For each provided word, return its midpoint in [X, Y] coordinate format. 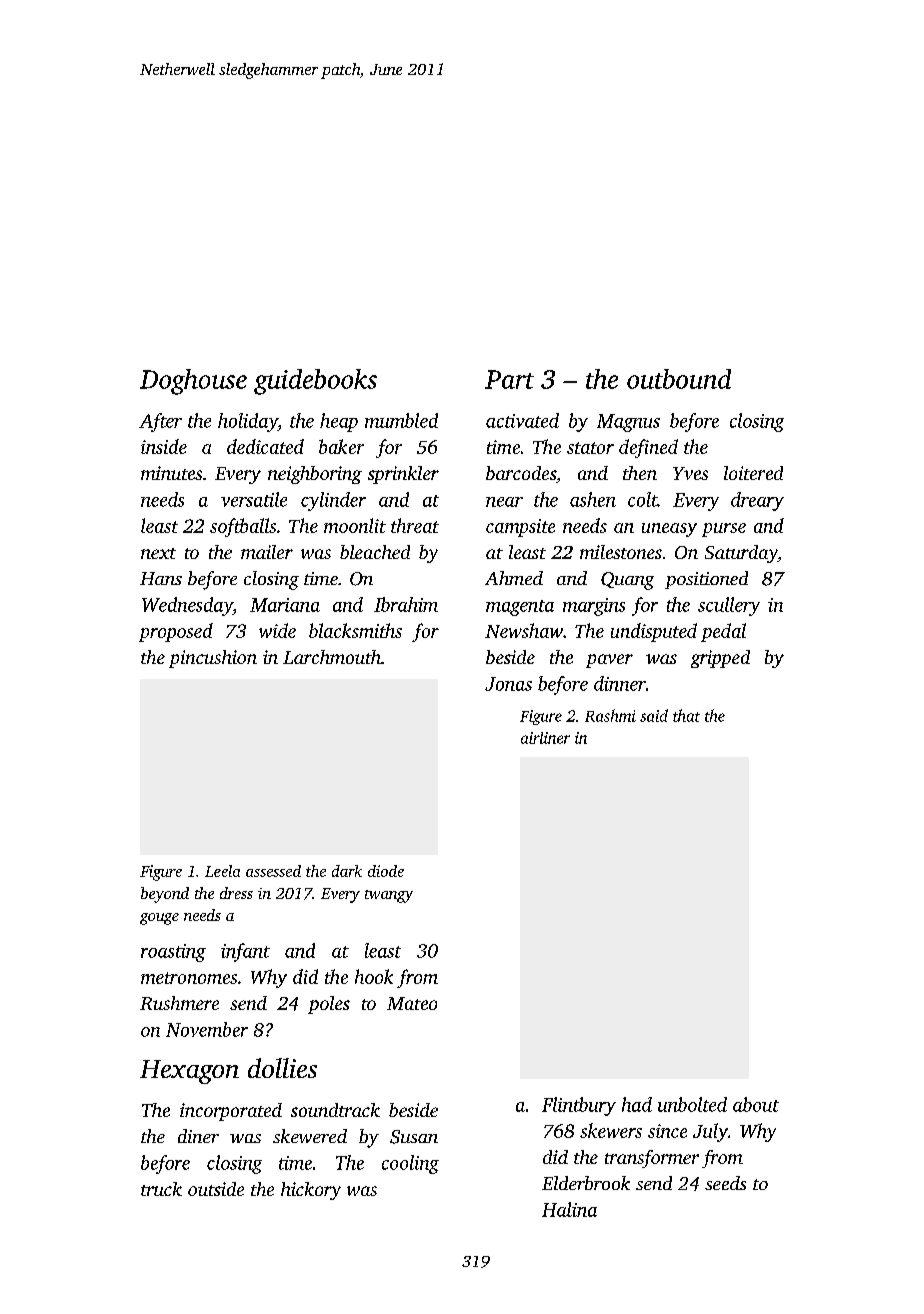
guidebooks [315, 382]
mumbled [401, 420]
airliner [545, 738]
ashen [593, 499]
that [686, 715]
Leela [222, 871]
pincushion [213, 659]
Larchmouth [332, 657]
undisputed [654, 632]
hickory [311, 1191]
